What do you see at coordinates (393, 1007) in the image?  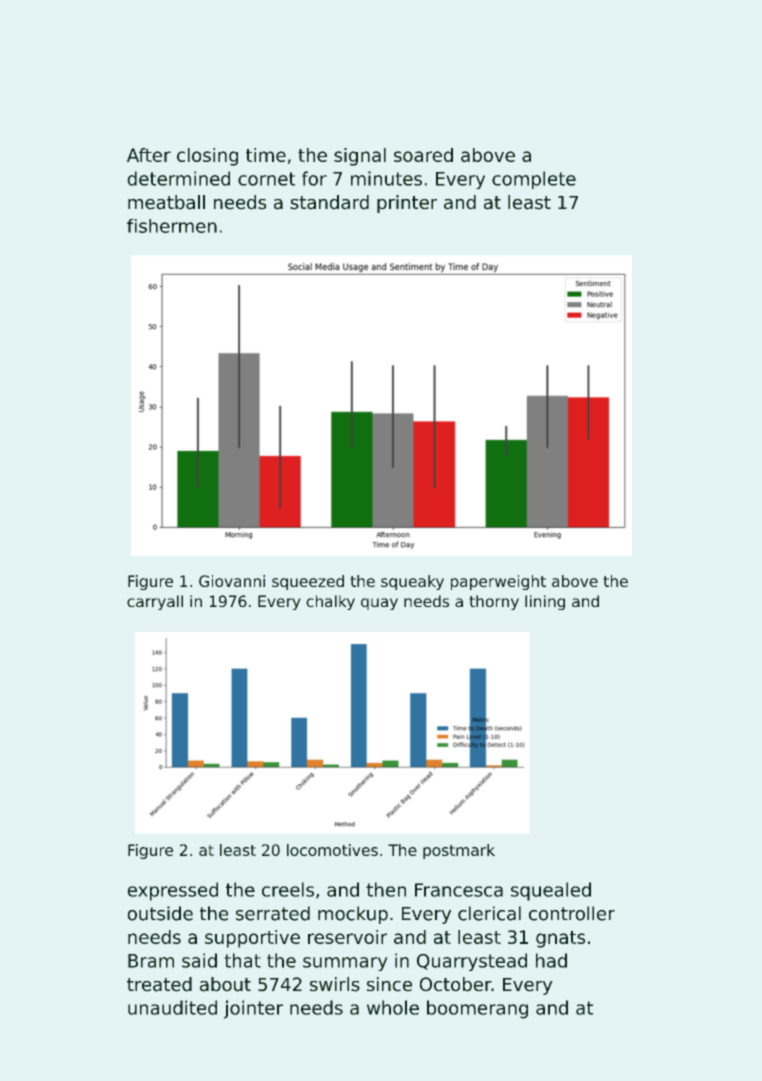 I see `whole` at bounding box center [393, 1007].
